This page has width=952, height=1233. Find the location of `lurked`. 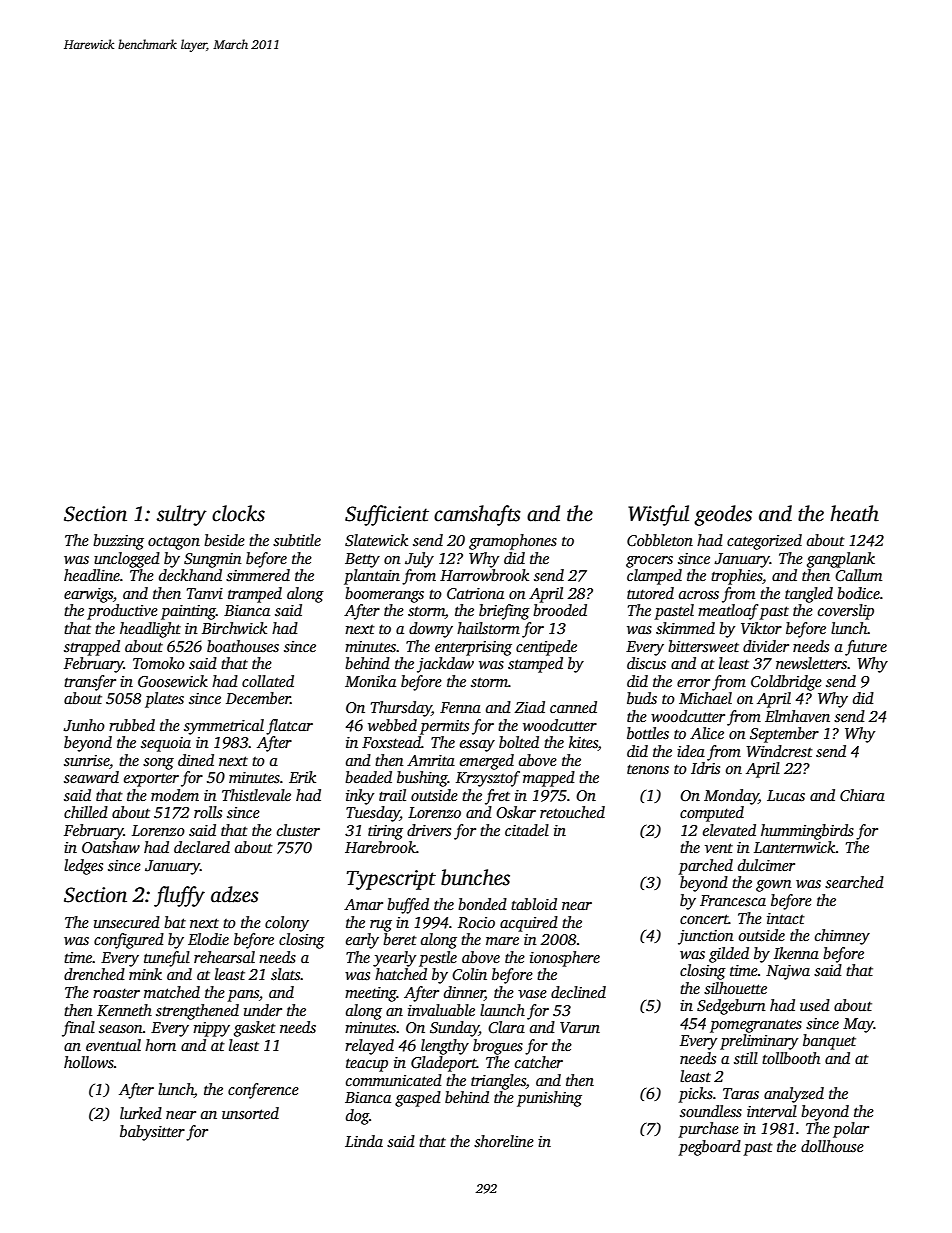

lurked is located at coordinates (141, 1113).
